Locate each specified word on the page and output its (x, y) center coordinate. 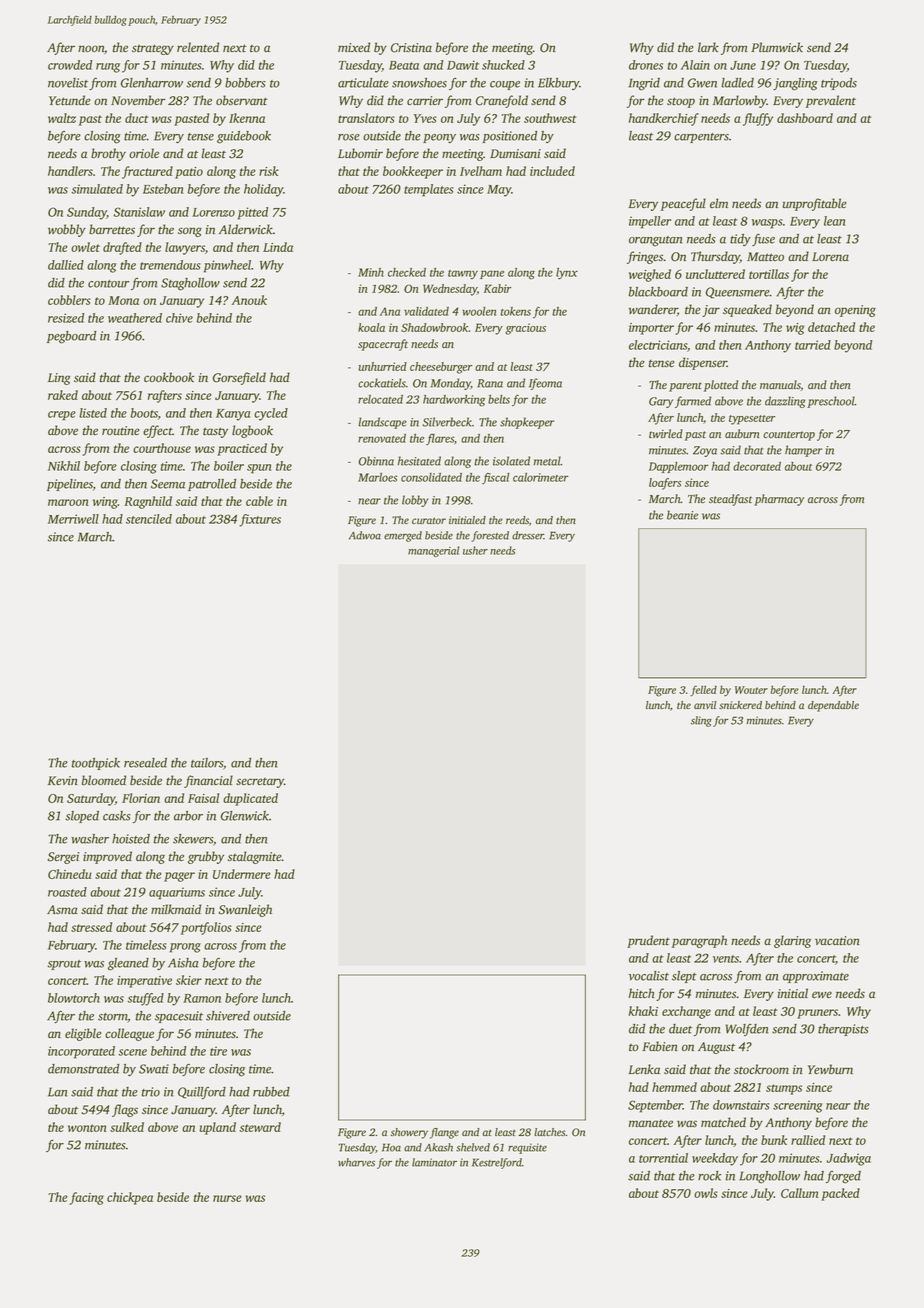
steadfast (730, 500)
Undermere (242, 874)
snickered (740, 705)
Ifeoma (545, 384)
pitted (253, 213)
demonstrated (83, 1069)
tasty (215, 432)
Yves (425, 118)
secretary (260, 783)
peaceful (683, 204)
